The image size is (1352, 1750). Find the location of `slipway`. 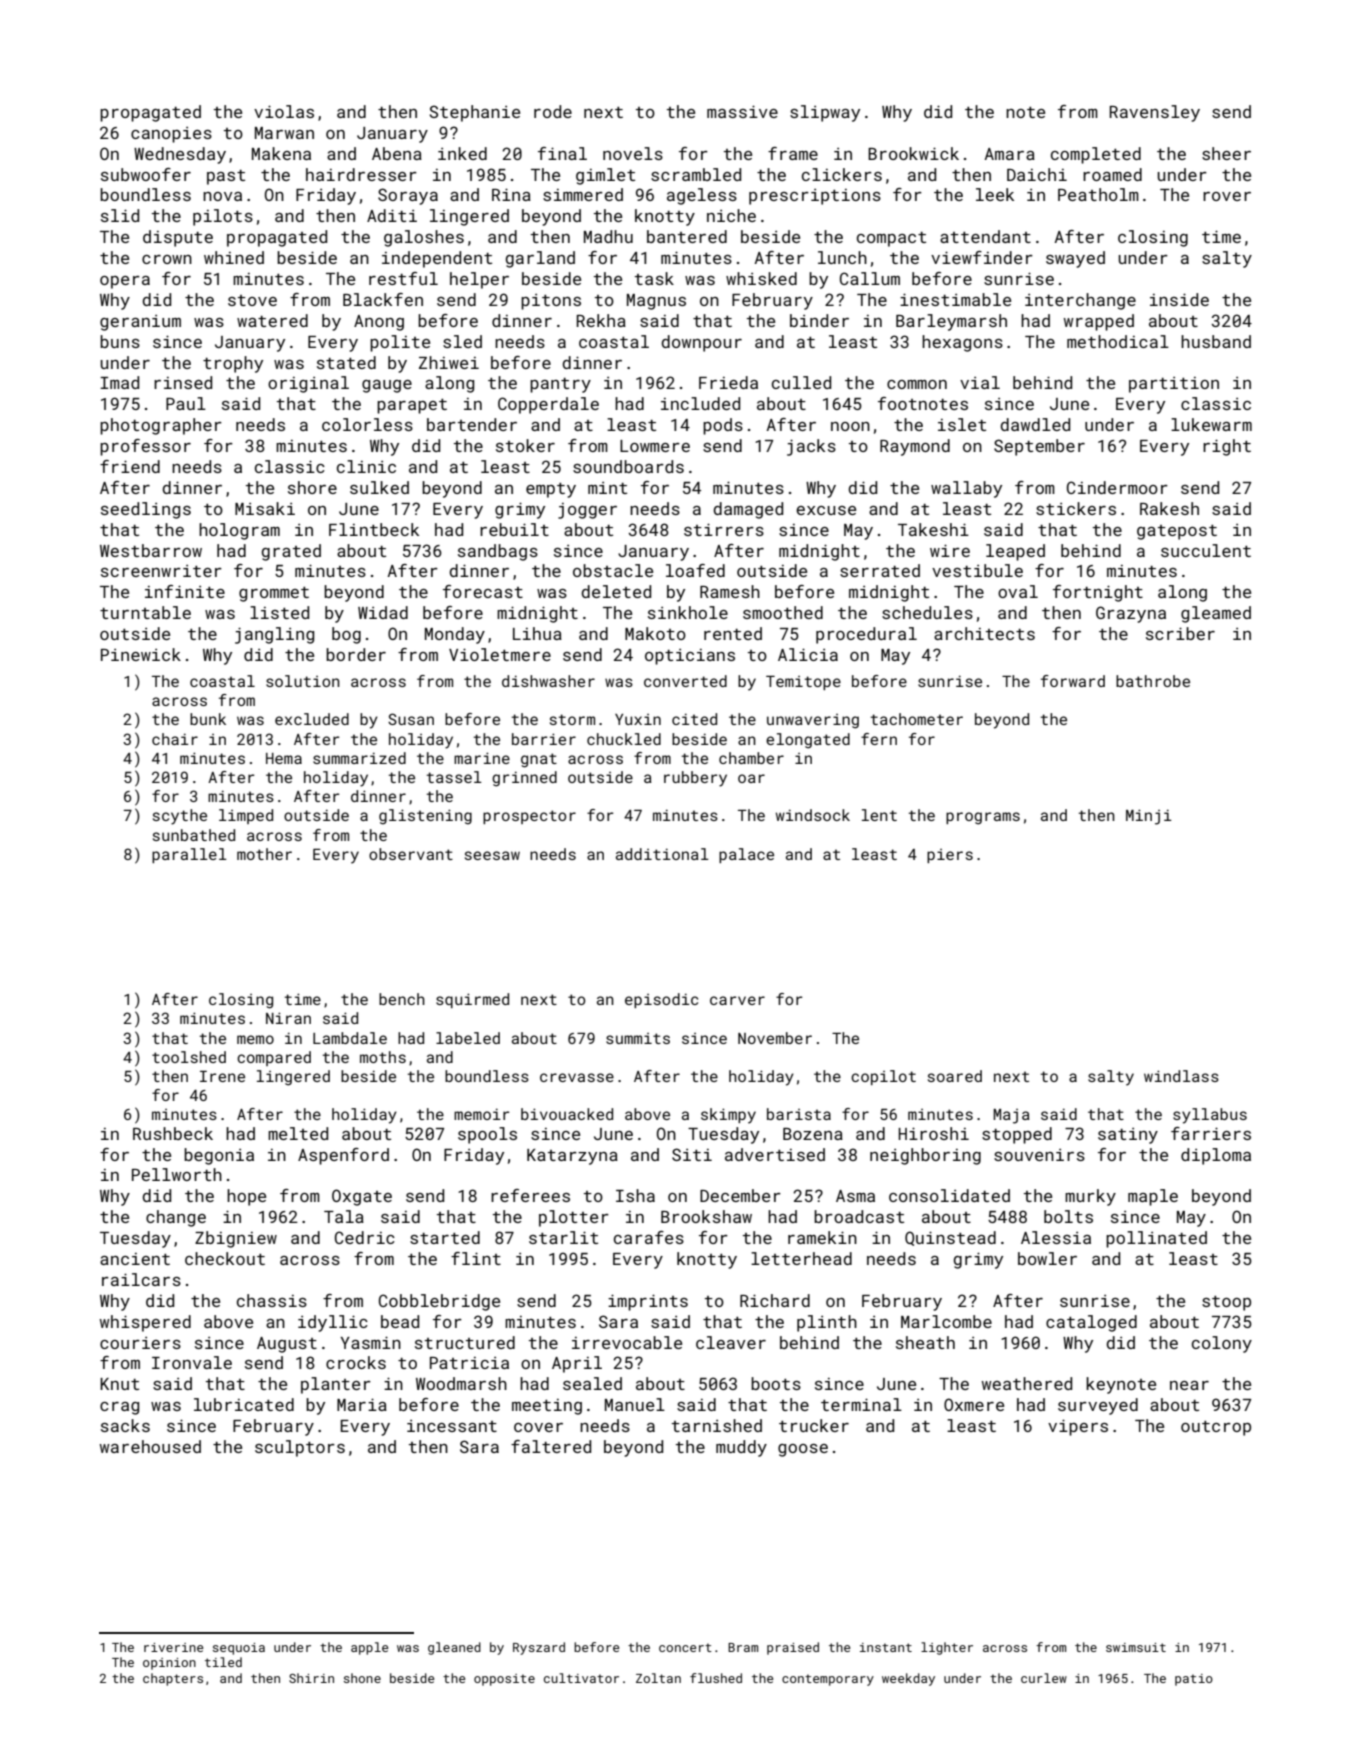

slipway is located at coordinates (825, 113).
